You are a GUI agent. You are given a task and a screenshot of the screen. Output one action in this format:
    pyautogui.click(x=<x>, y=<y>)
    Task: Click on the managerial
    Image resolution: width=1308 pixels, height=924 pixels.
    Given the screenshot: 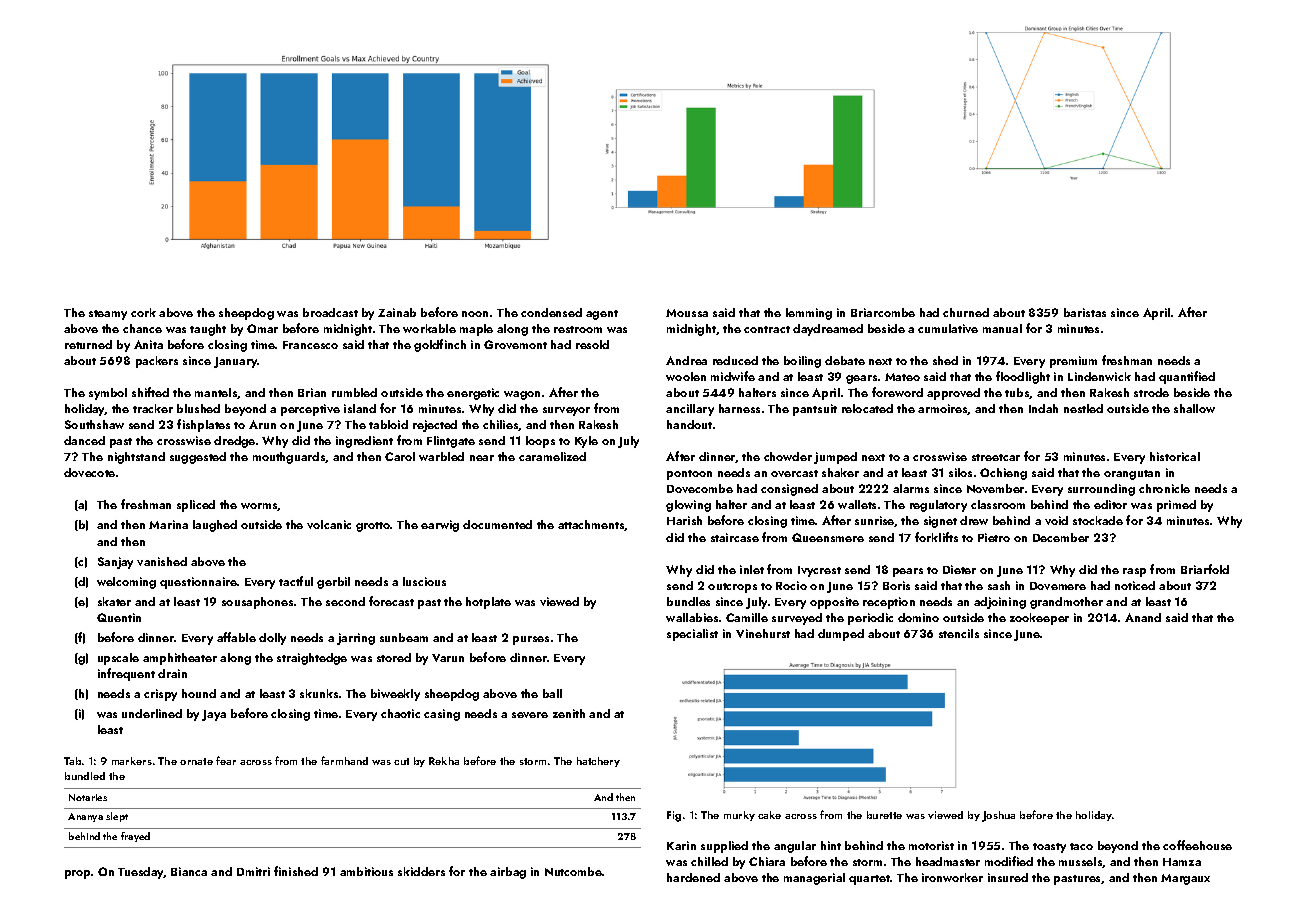 What is the action you would take?
    pyautogui.click(x=814, y=879)
